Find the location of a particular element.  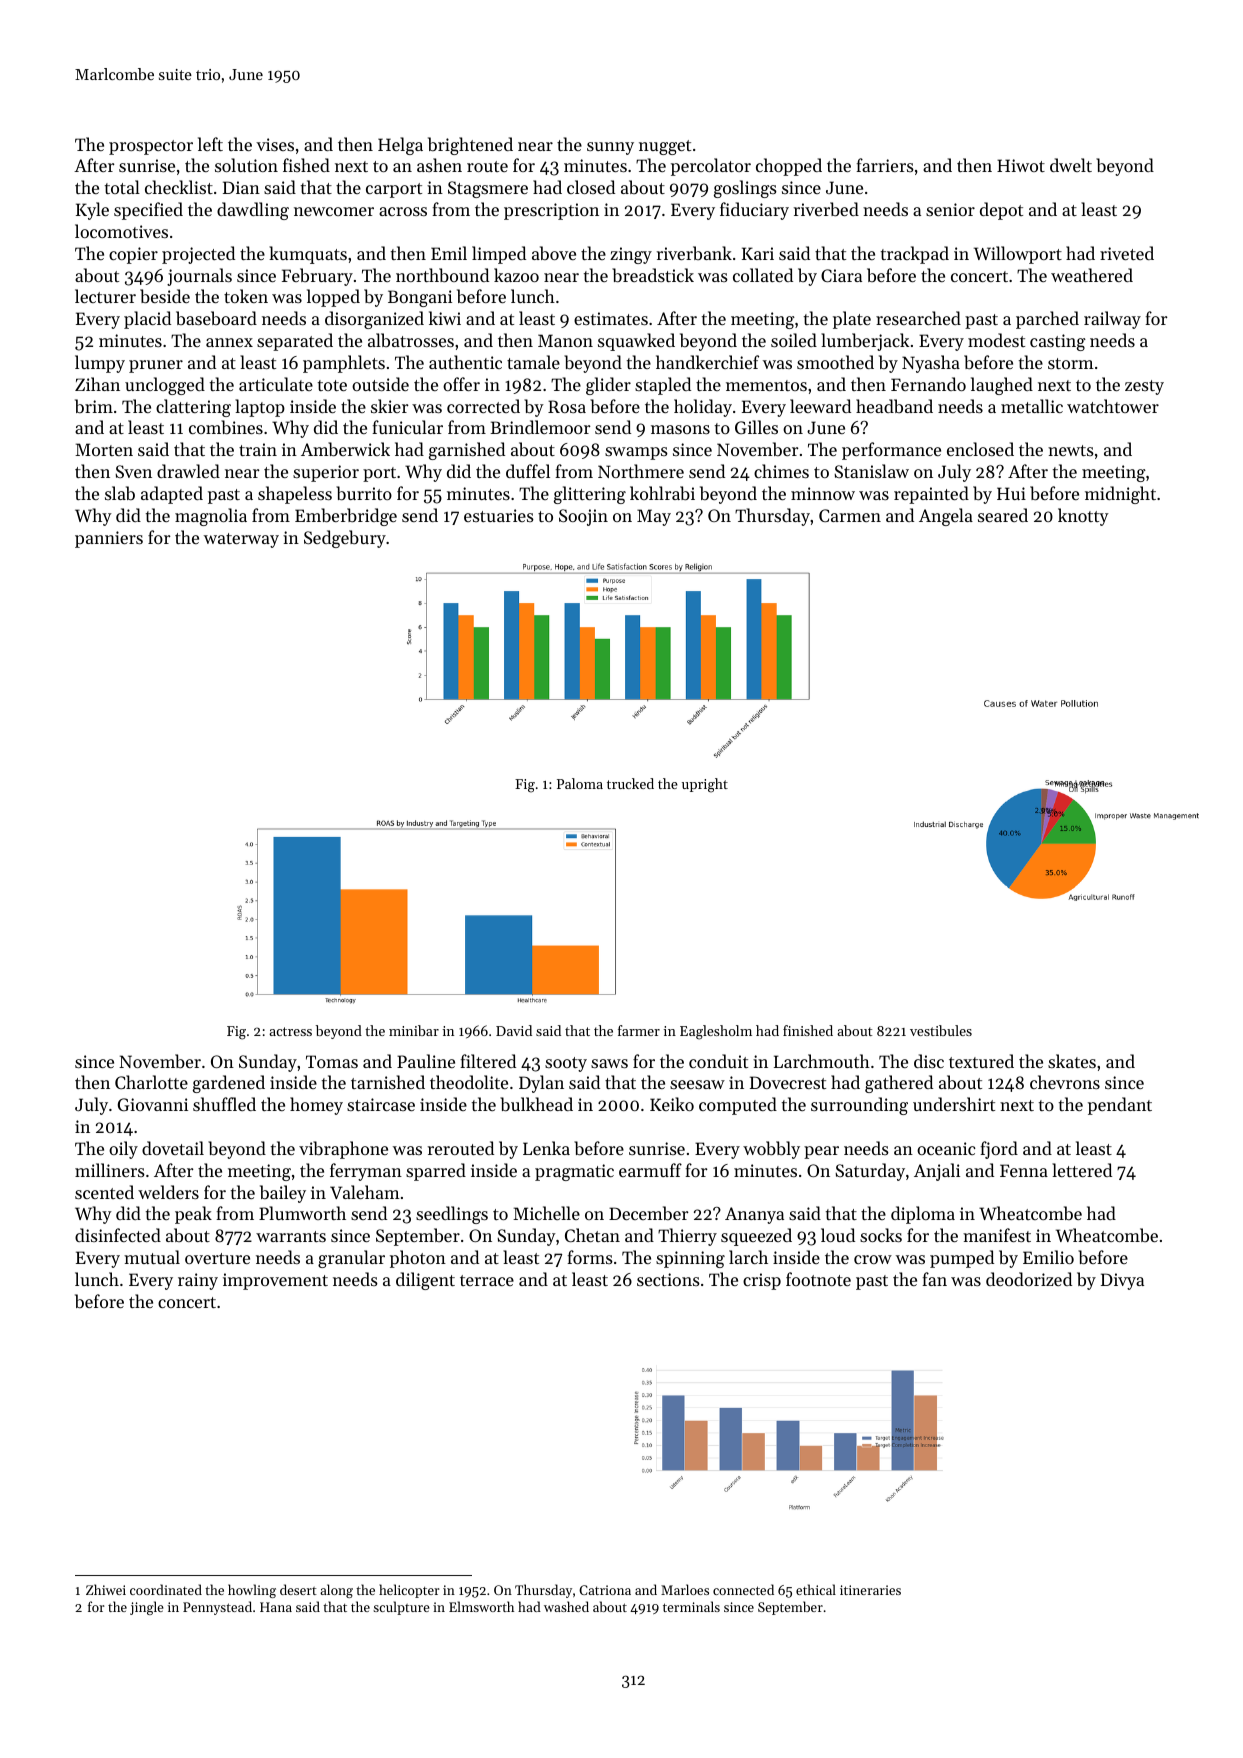

dwelt is located at coordinates (1071, 165).
